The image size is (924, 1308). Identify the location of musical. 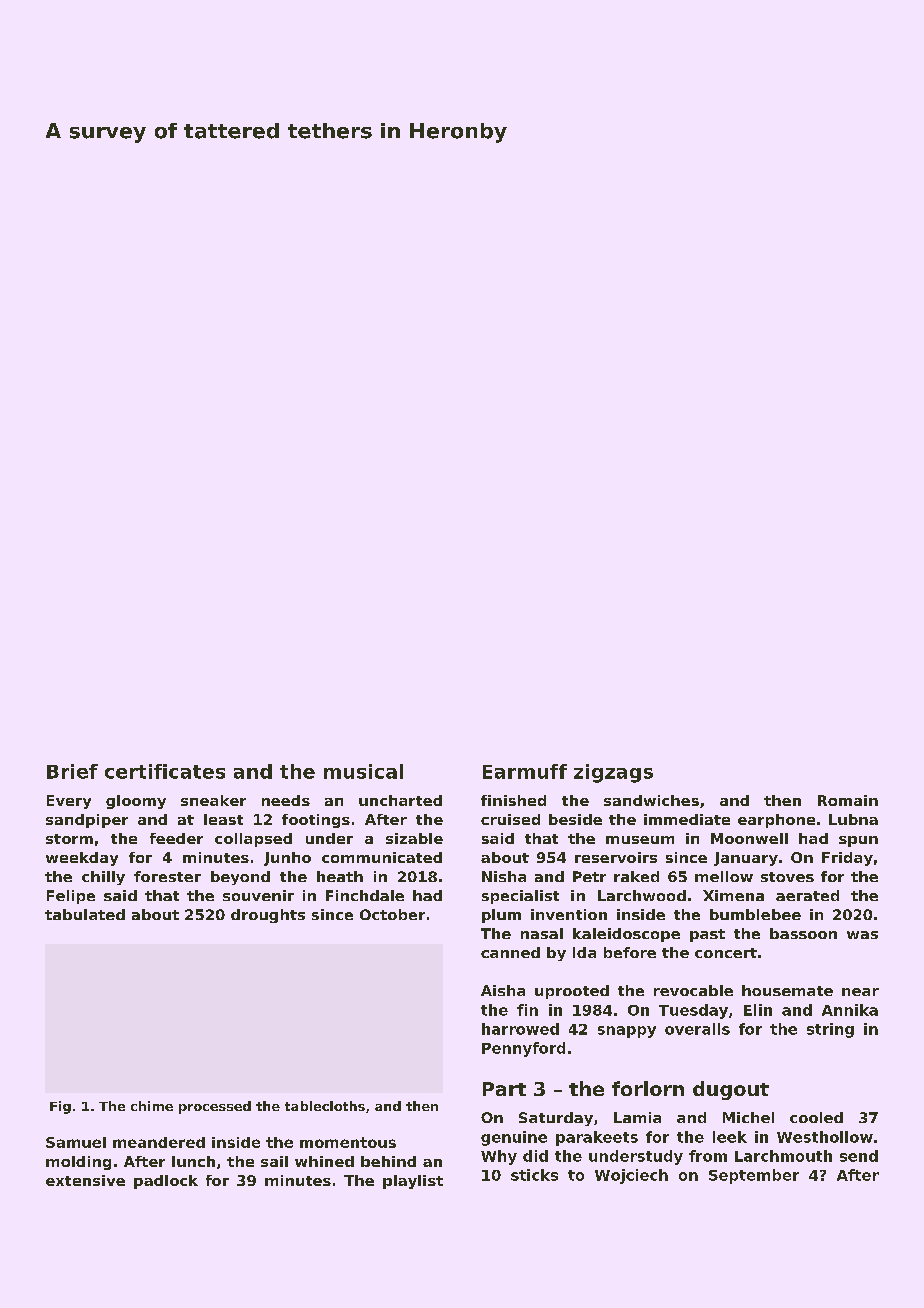
(363, 771).
